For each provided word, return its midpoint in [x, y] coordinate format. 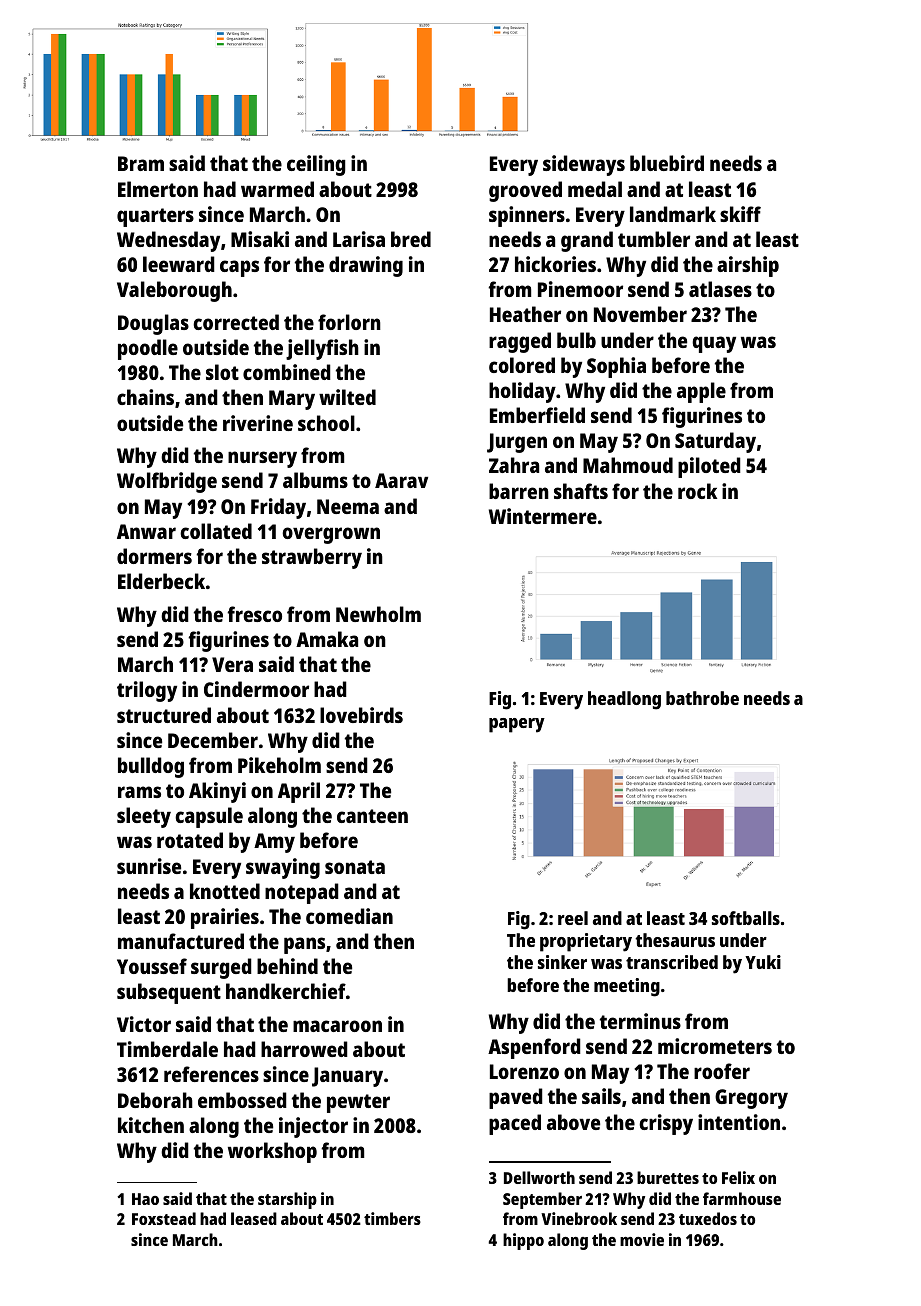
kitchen [151, 1125]
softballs [746, 918]
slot [222, 372]
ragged [520, 342]
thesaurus [675, 940]
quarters [155, 217]
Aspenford [534, 1048]
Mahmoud [628, 465]
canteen [372, 816]
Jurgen [517, 443]
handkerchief [286, 991]
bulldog [151, 767]
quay [714, 344]
